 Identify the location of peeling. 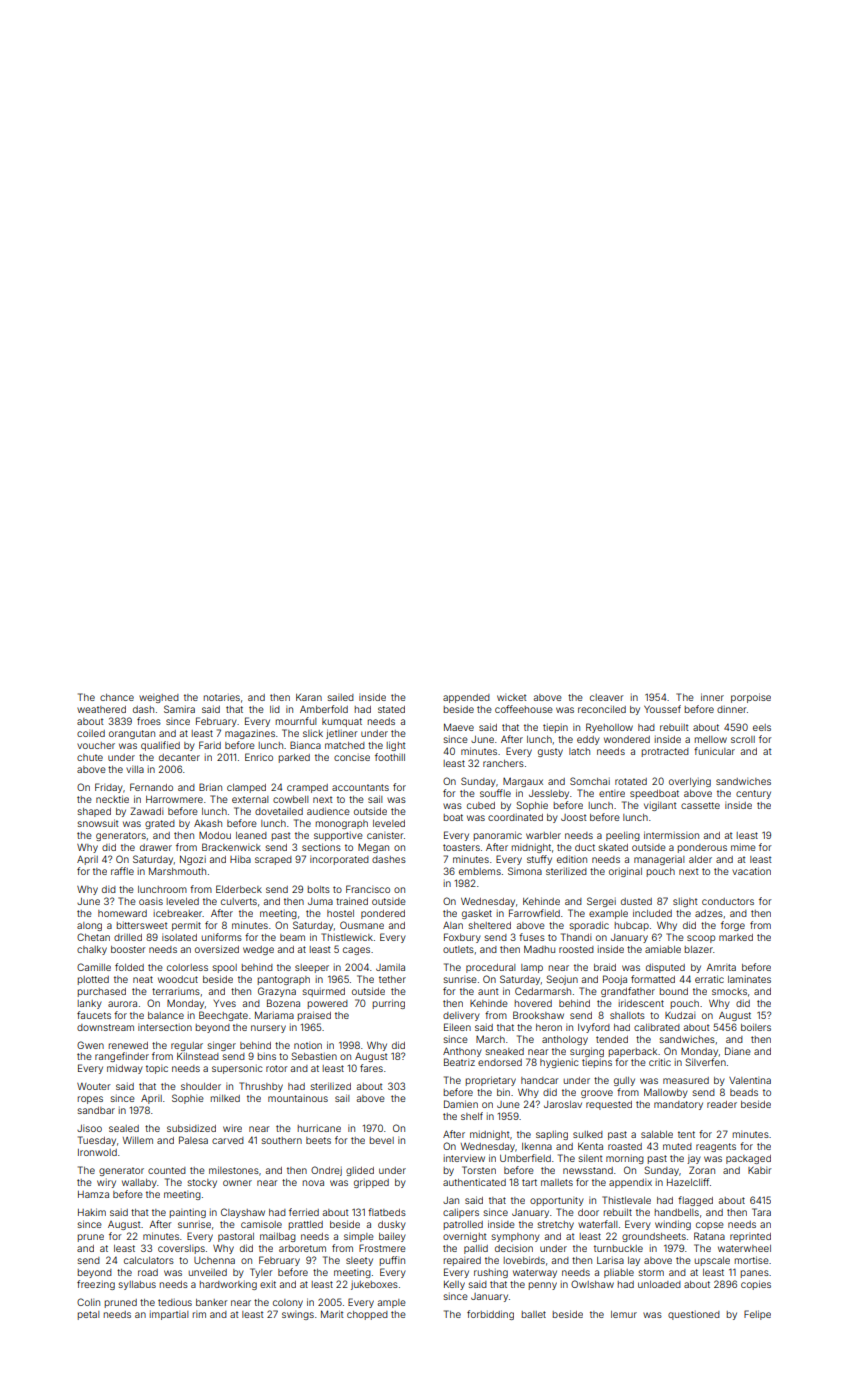
(623, 836).
